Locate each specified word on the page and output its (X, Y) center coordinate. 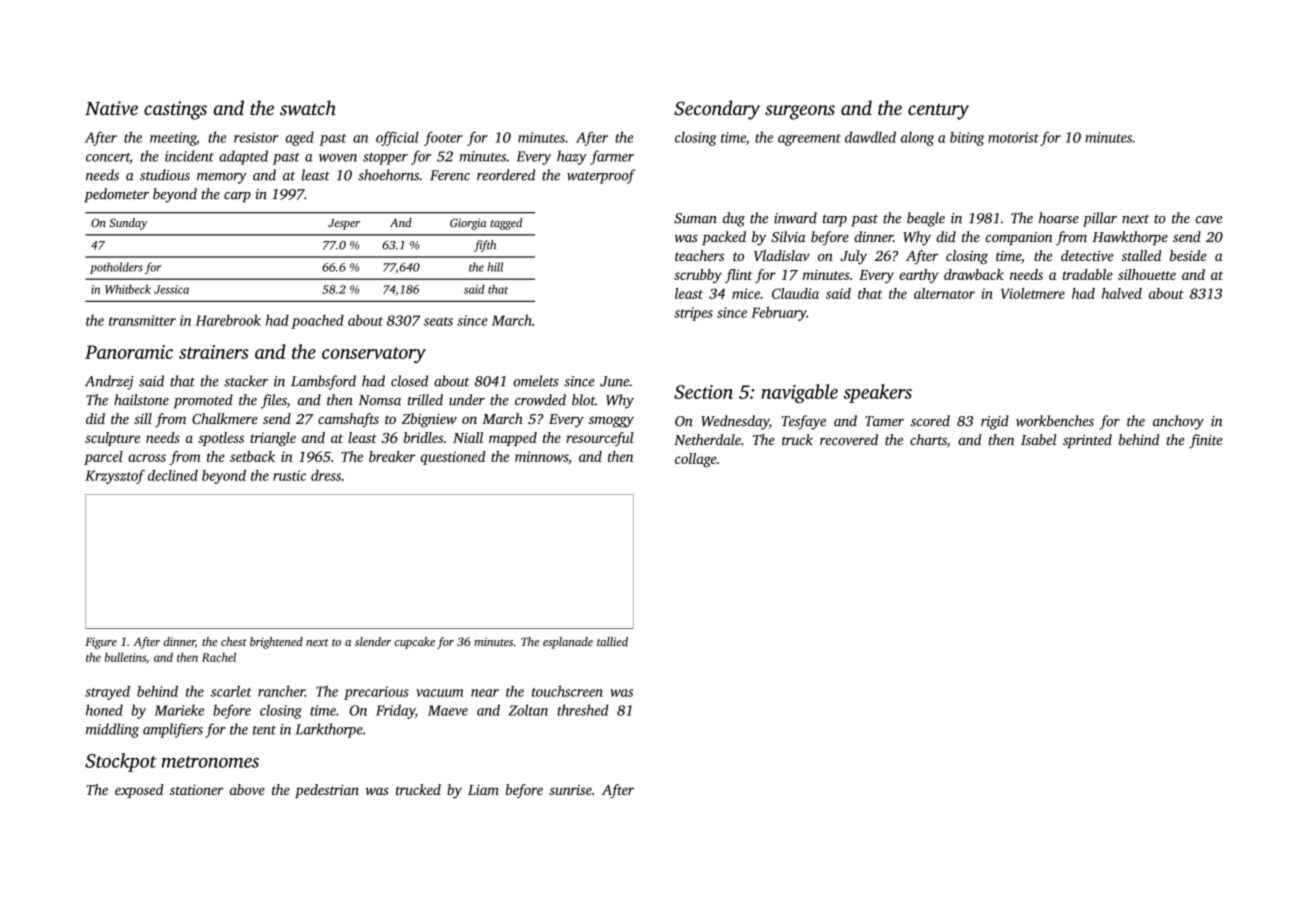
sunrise (570, 790)
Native (111, 108)
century (938, 111)
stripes (693, 314)
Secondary (717, 110)
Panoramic (129, 352)
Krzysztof (115, 477)
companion (1018, 239)
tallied (612, 641)
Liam (483, 789)
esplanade (568, 643)
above (247, 789)
